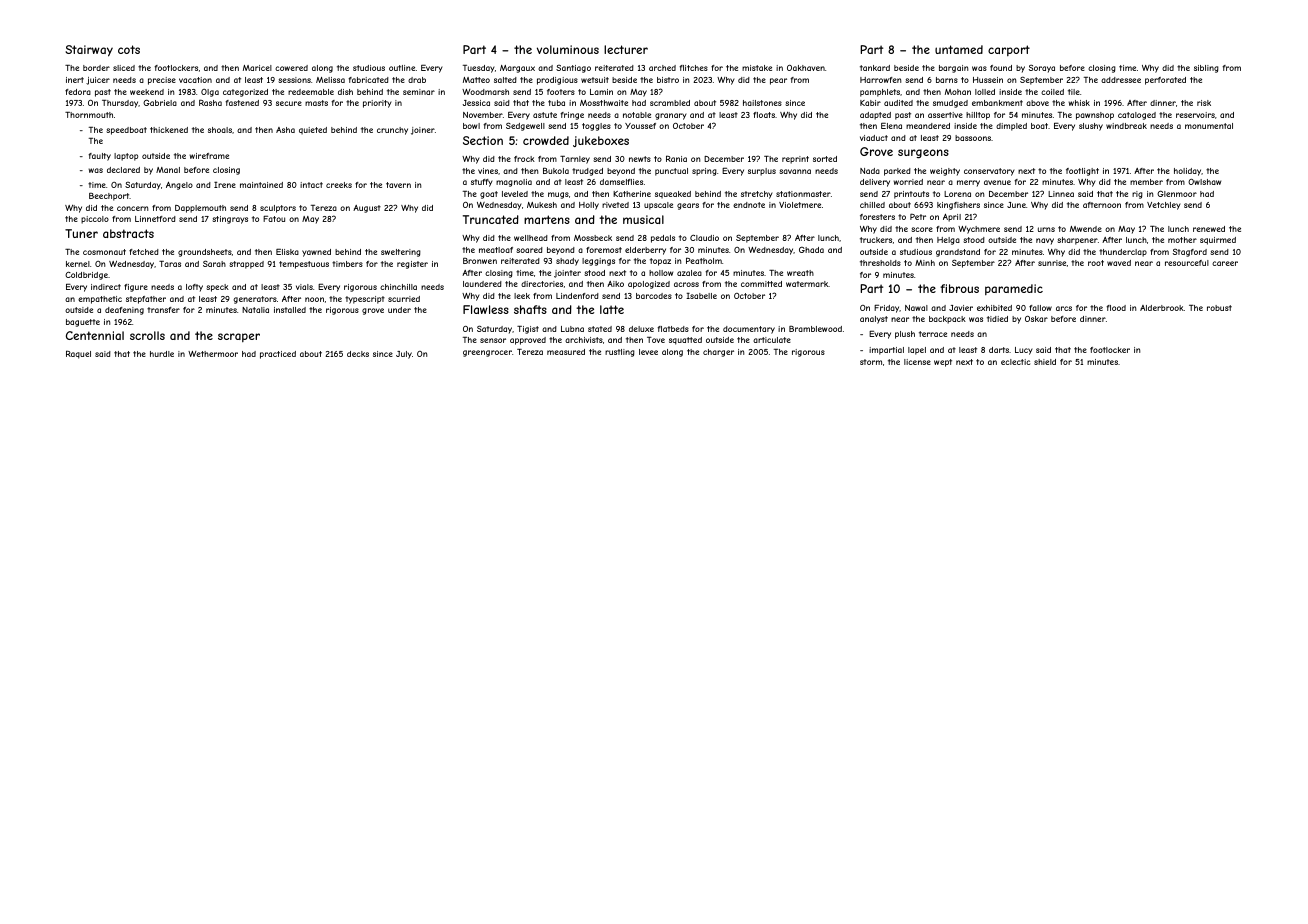 Image resolution: width=1308 pixels, height=924 pixels. Describe the element at coordinates (81, 233) in the screenshot. I see `Tuner` at that location.
